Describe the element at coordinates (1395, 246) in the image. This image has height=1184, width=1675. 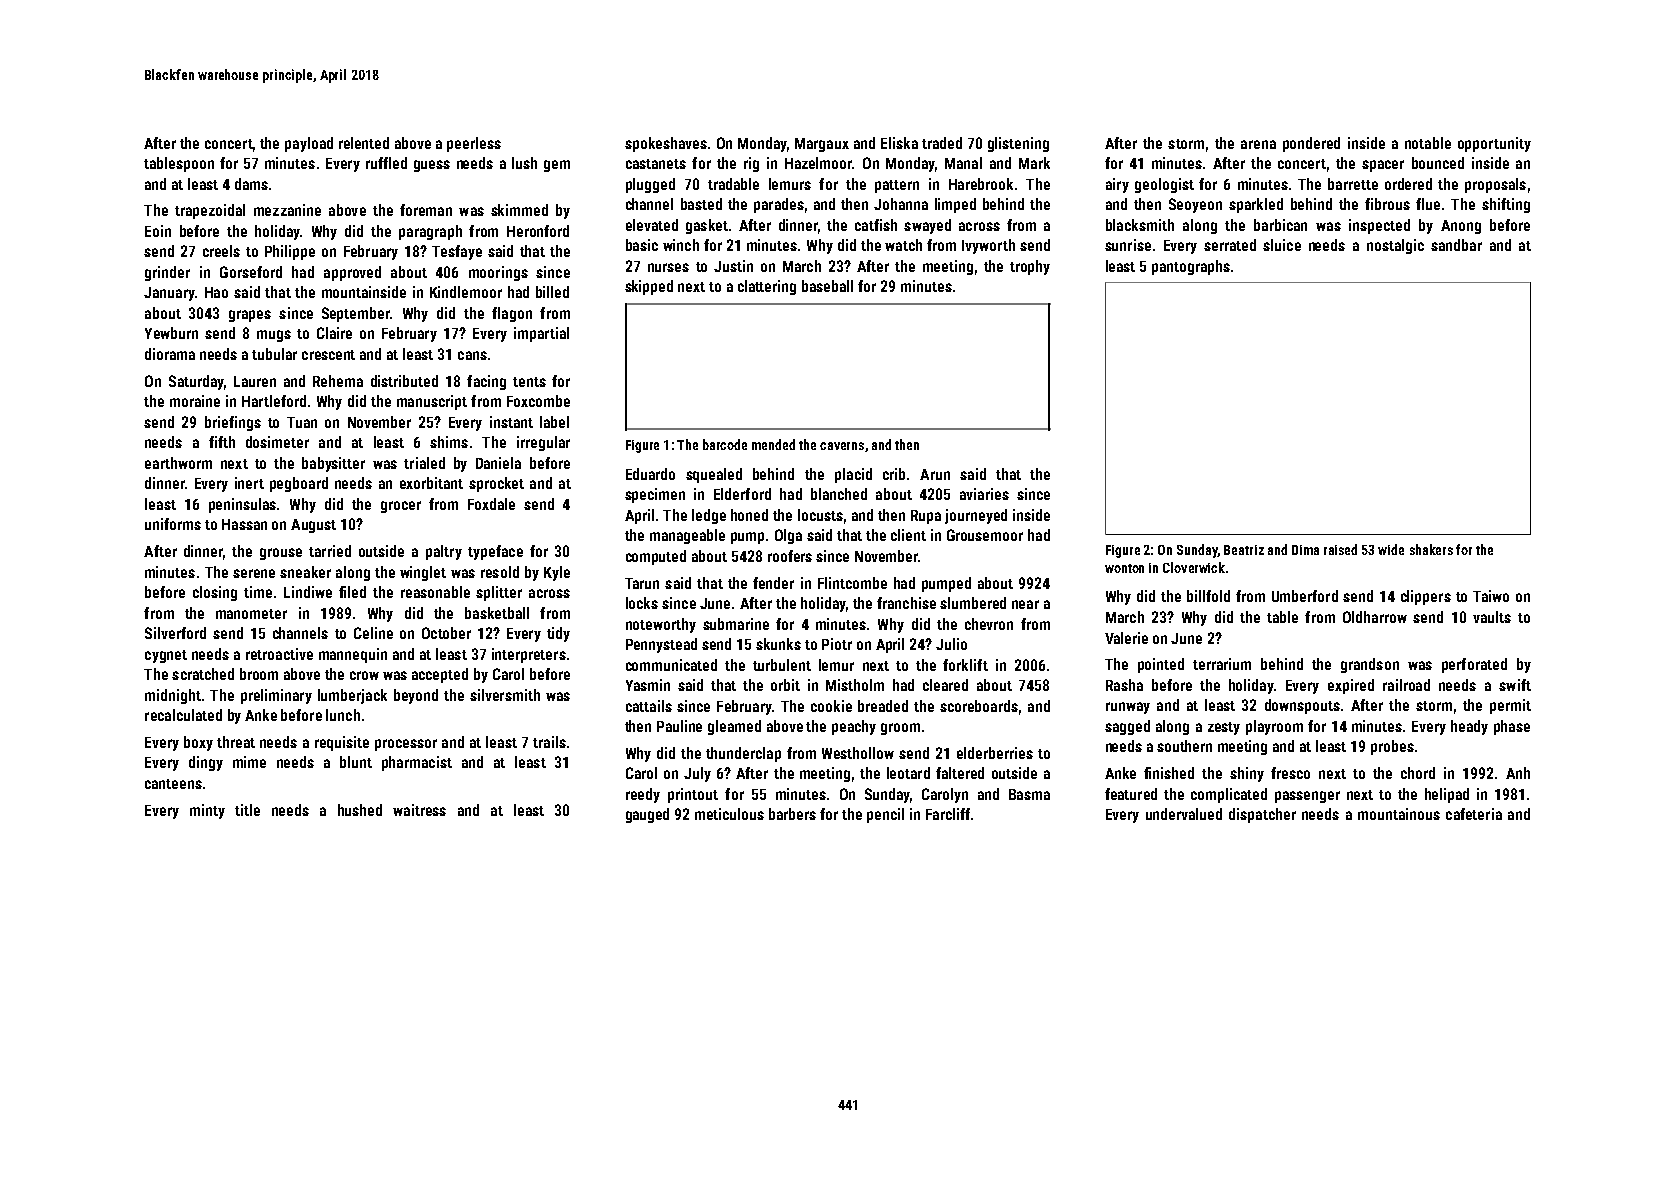
I see `nostalgic` at that location.
